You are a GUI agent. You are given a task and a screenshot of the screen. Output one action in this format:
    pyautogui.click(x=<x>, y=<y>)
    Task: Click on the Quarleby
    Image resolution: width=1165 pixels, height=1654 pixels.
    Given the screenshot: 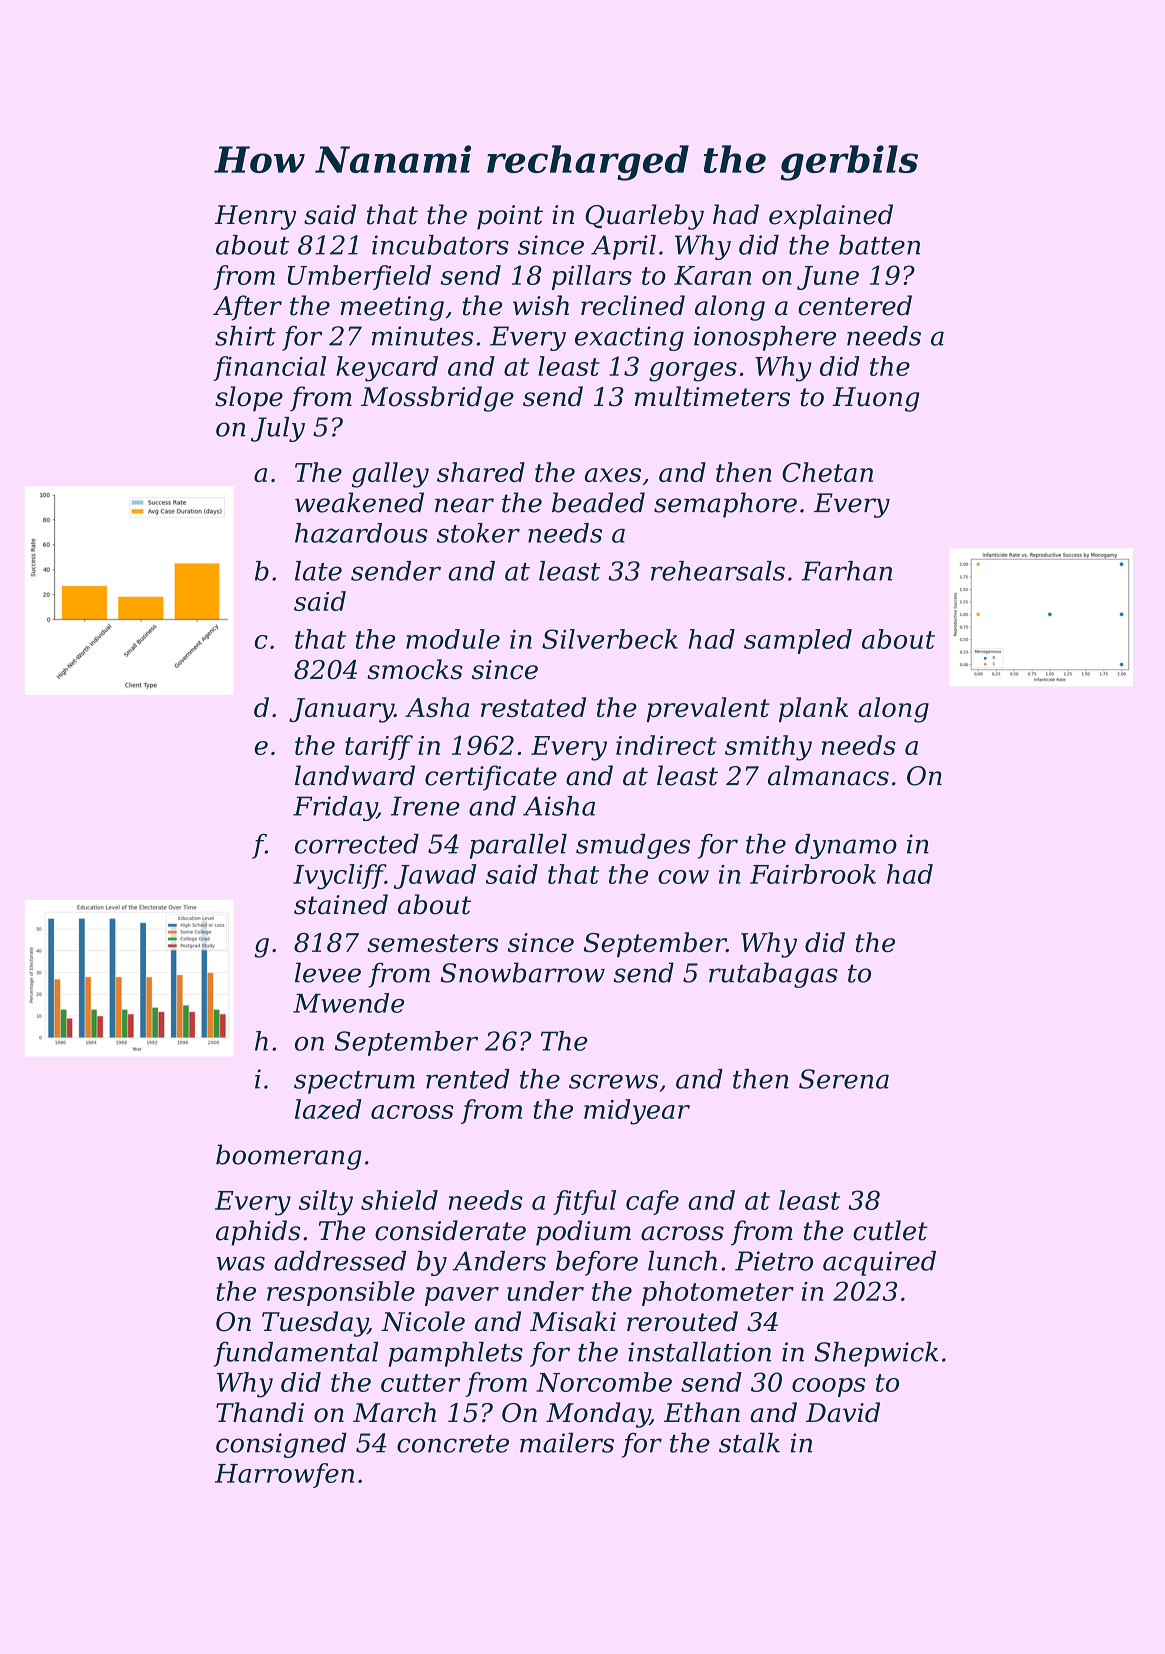 What is the action you would take?
    pyautogui.click(x=644, y=217)
